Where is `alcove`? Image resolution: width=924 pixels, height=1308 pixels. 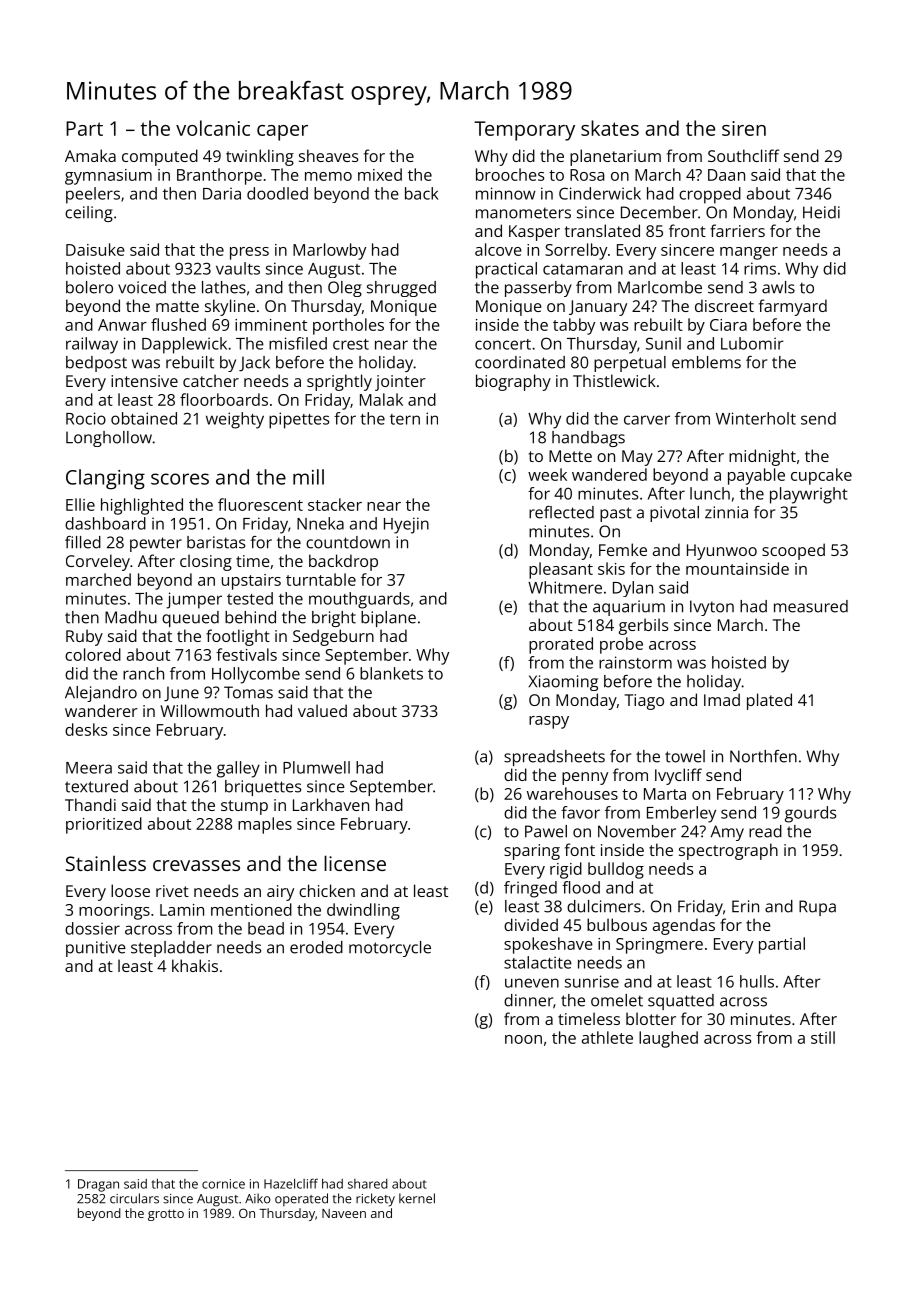
alcove is located at coordinates (498, 249).
